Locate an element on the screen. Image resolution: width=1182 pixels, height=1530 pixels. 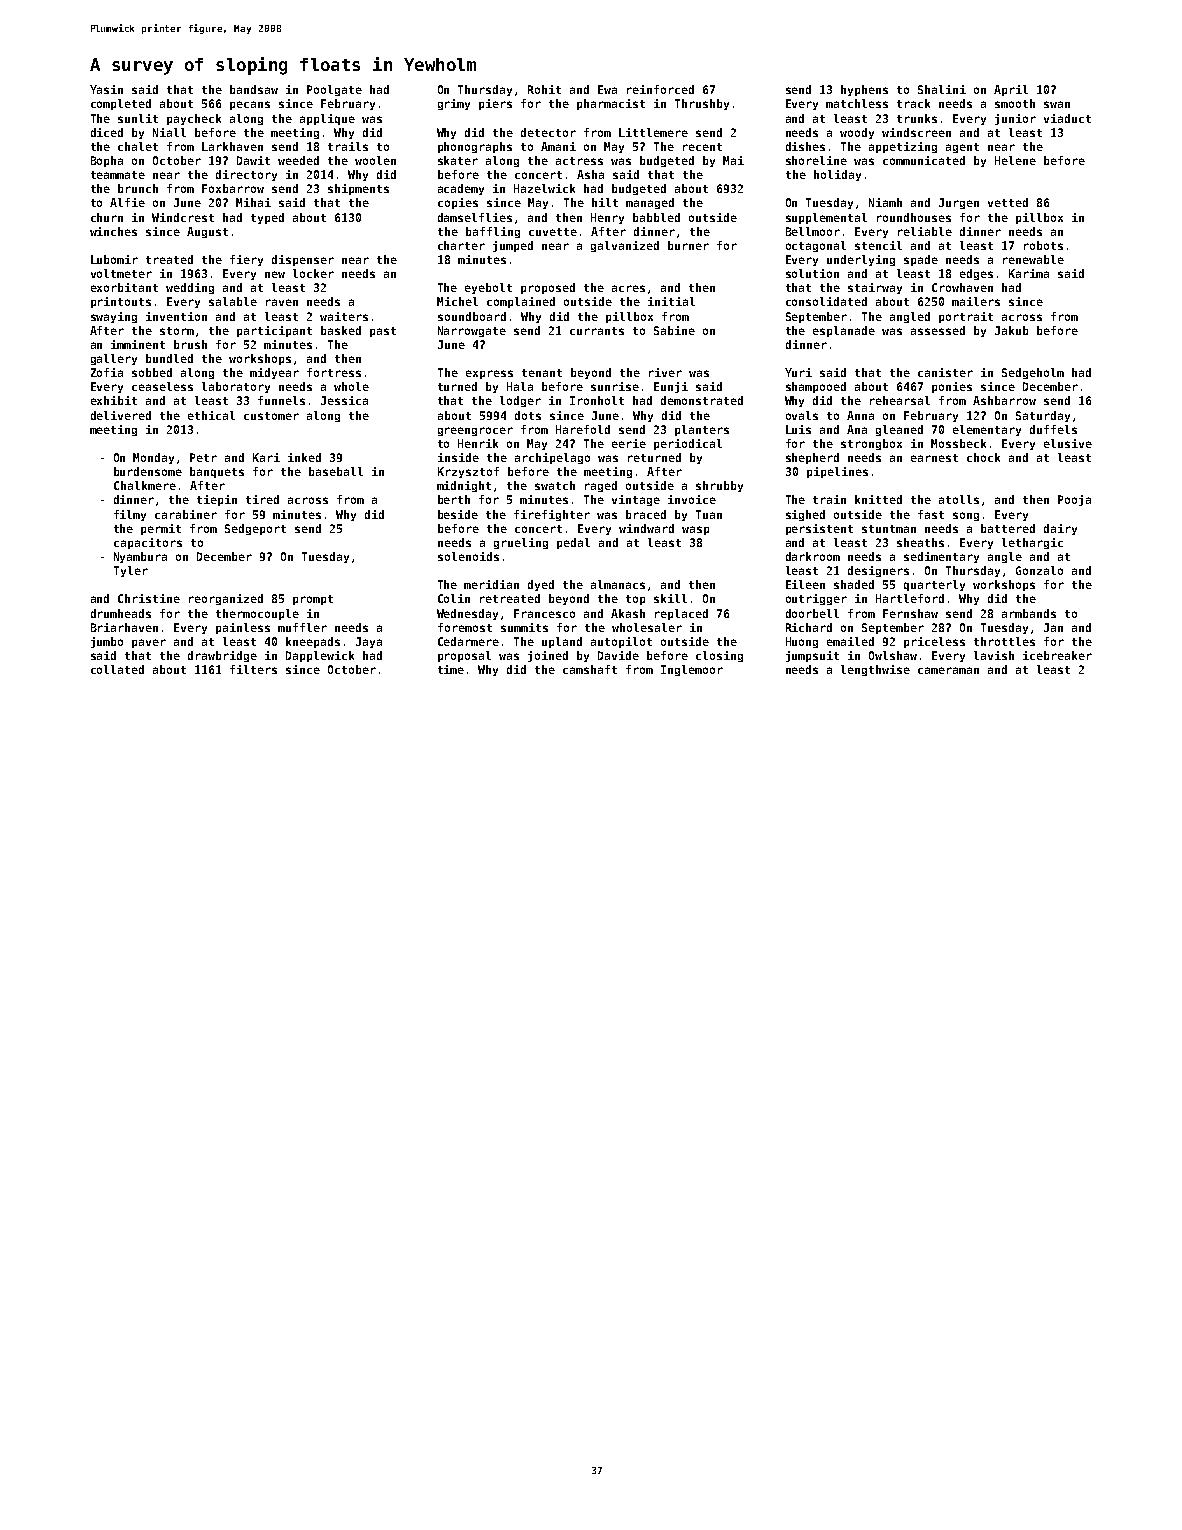
Rohit is located at coordinates (544, 89).
